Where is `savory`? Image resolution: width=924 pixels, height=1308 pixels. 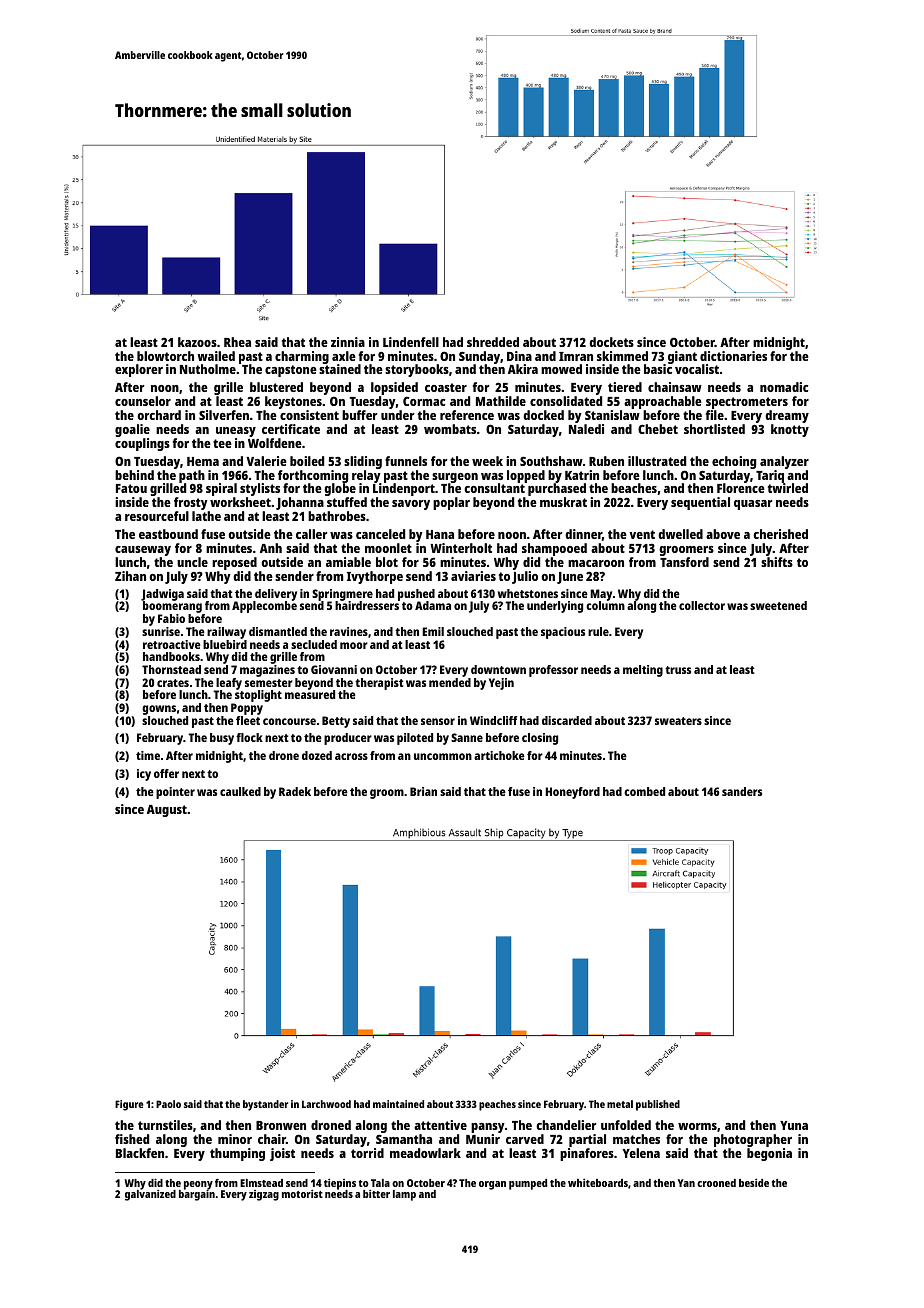
savory is located at coordinates (411, 505).
